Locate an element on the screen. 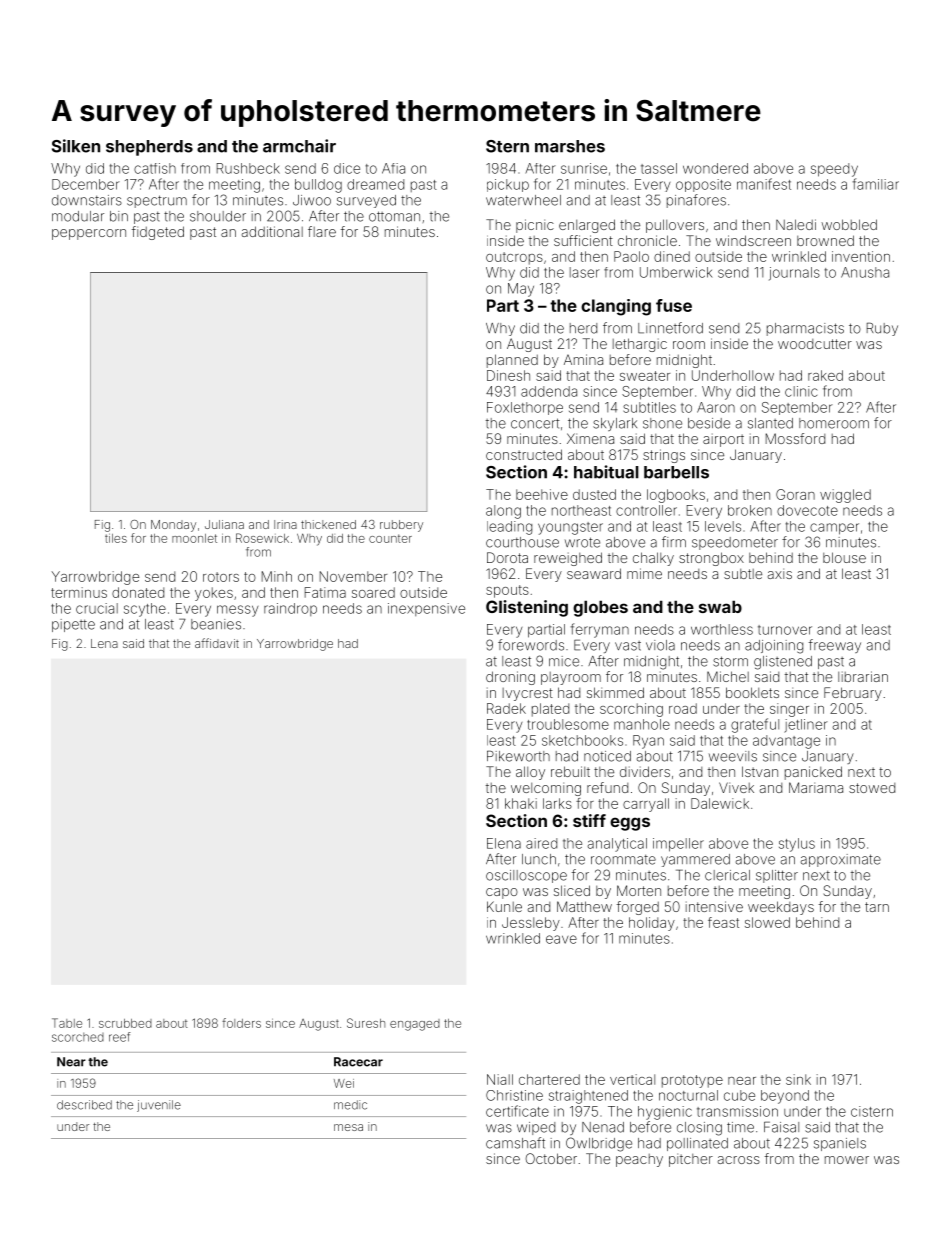 The width and height of the screenshot is (952, 1233). feast is located at coordinates (723, 922).
